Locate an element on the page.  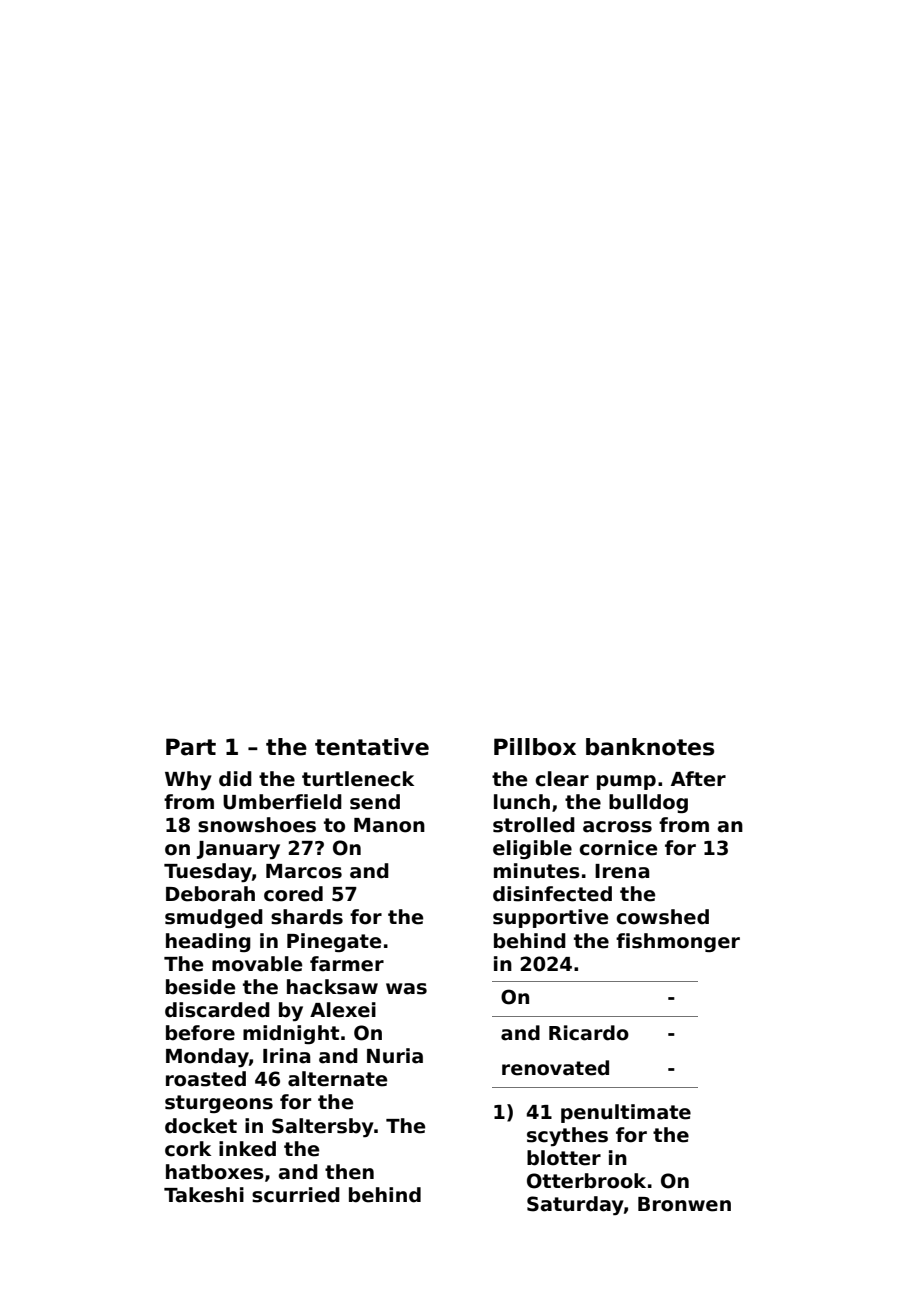
movable is located at coordinates (257, 964).
